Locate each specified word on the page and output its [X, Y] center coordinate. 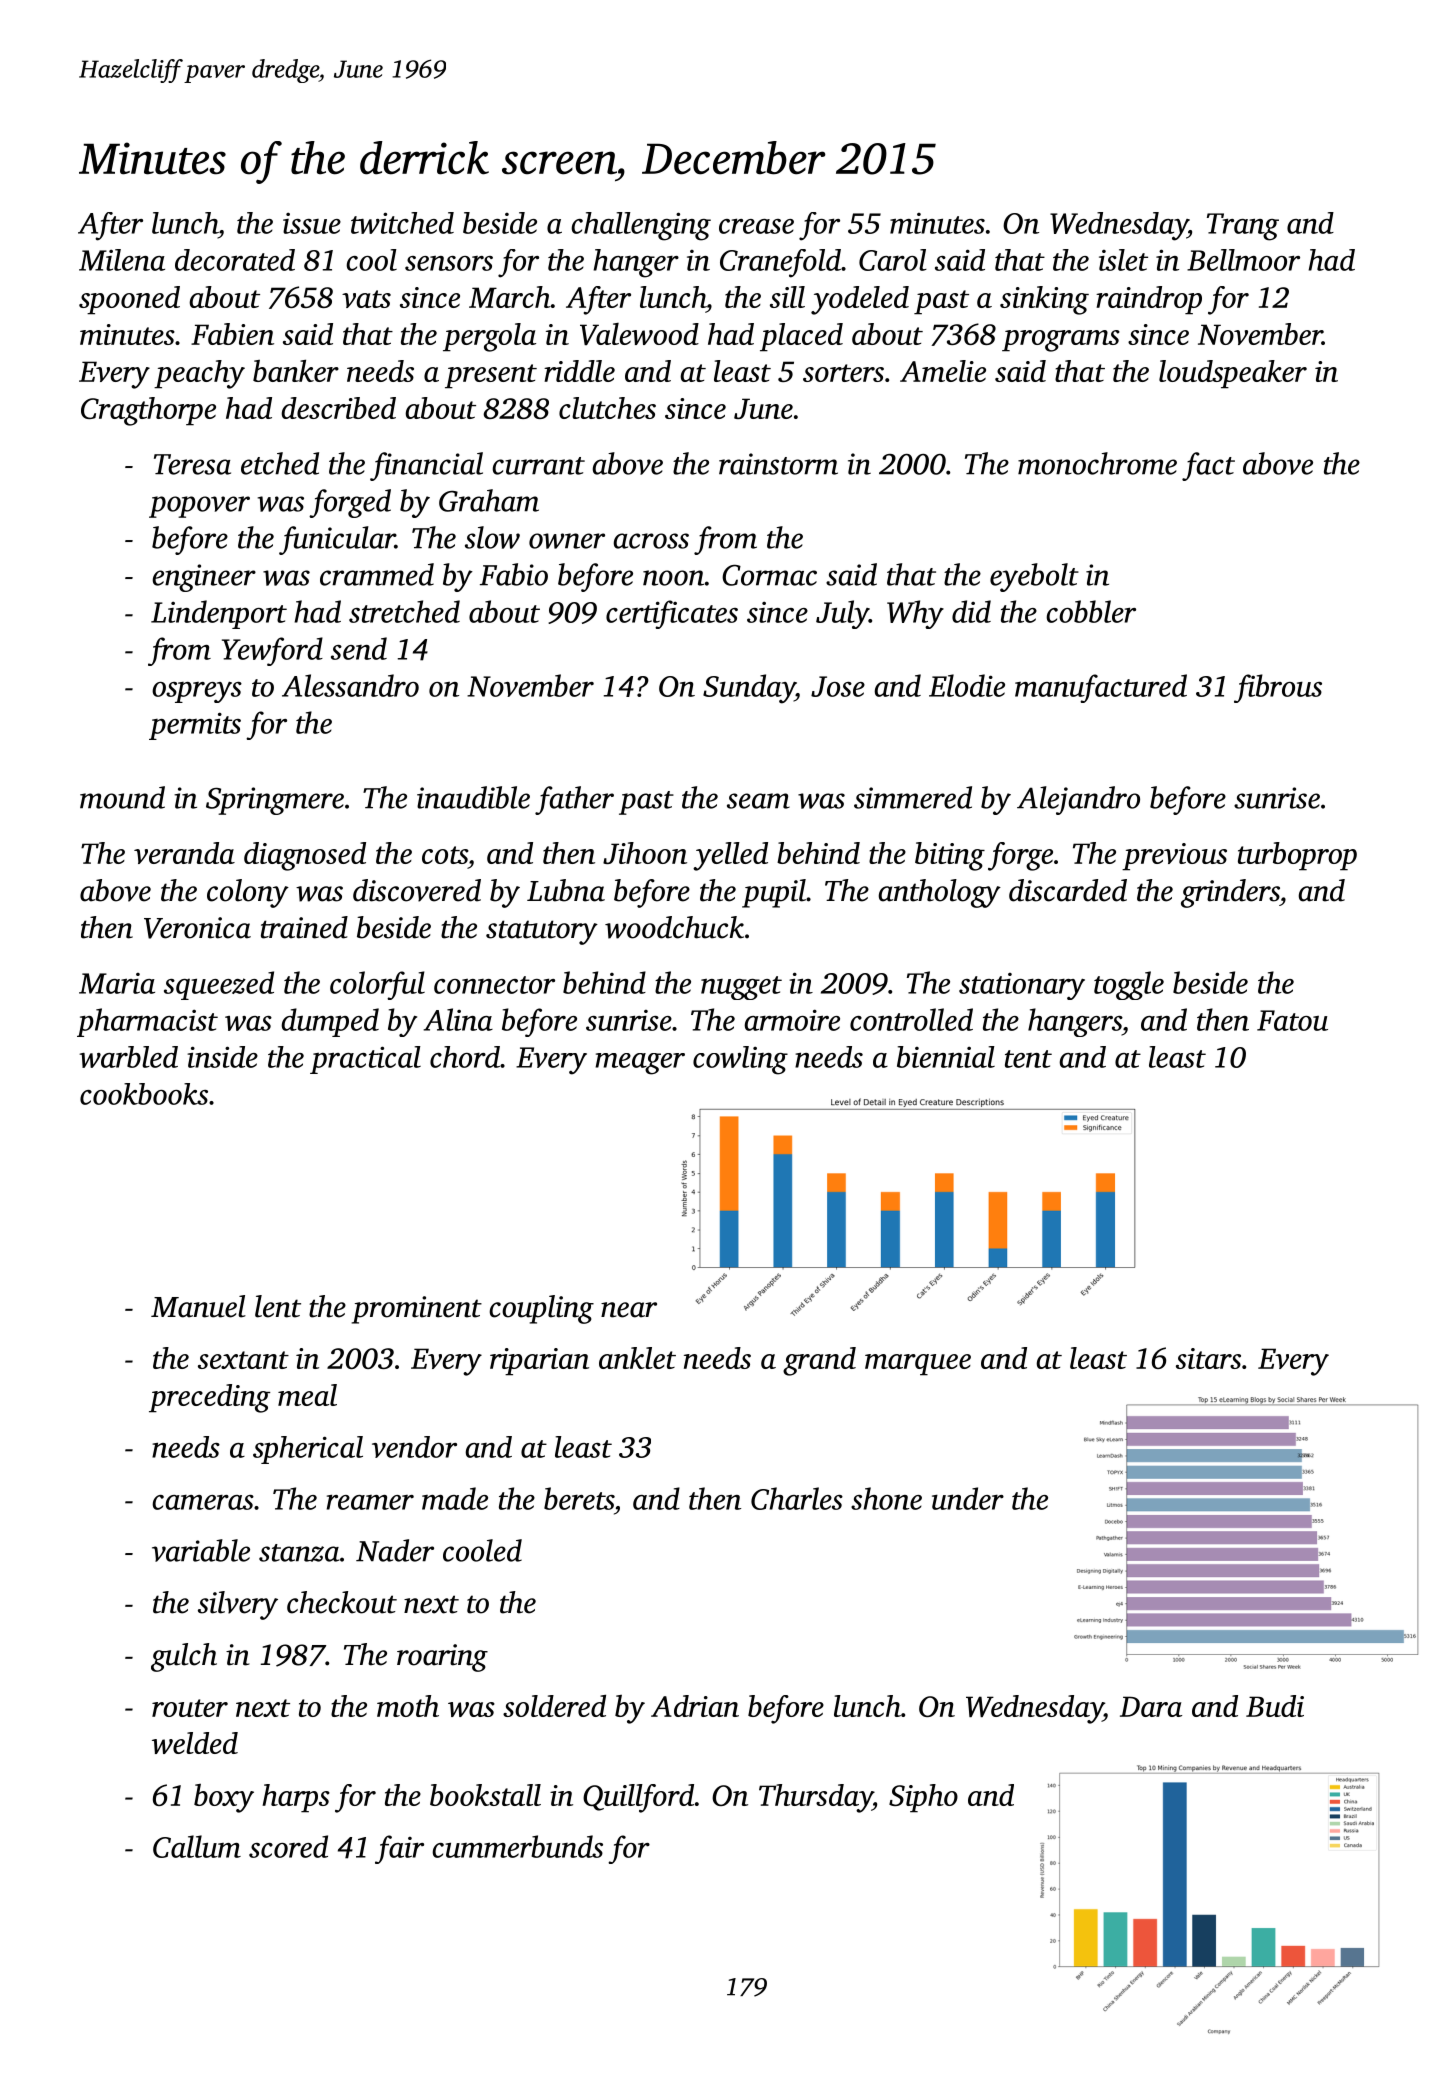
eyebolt [1034, 577]
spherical [308, 1450]
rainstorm [778, 464]
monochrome [1097, 463]
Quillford [638, 1798]
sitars [1208, 1358]
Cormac [769, 575]
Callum [197, 1846]
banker [296, 371]
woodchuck [674, 927]
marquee [918, 1365]
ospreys [197, 692]
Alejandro [1078, 800]
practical [365, 1060]
